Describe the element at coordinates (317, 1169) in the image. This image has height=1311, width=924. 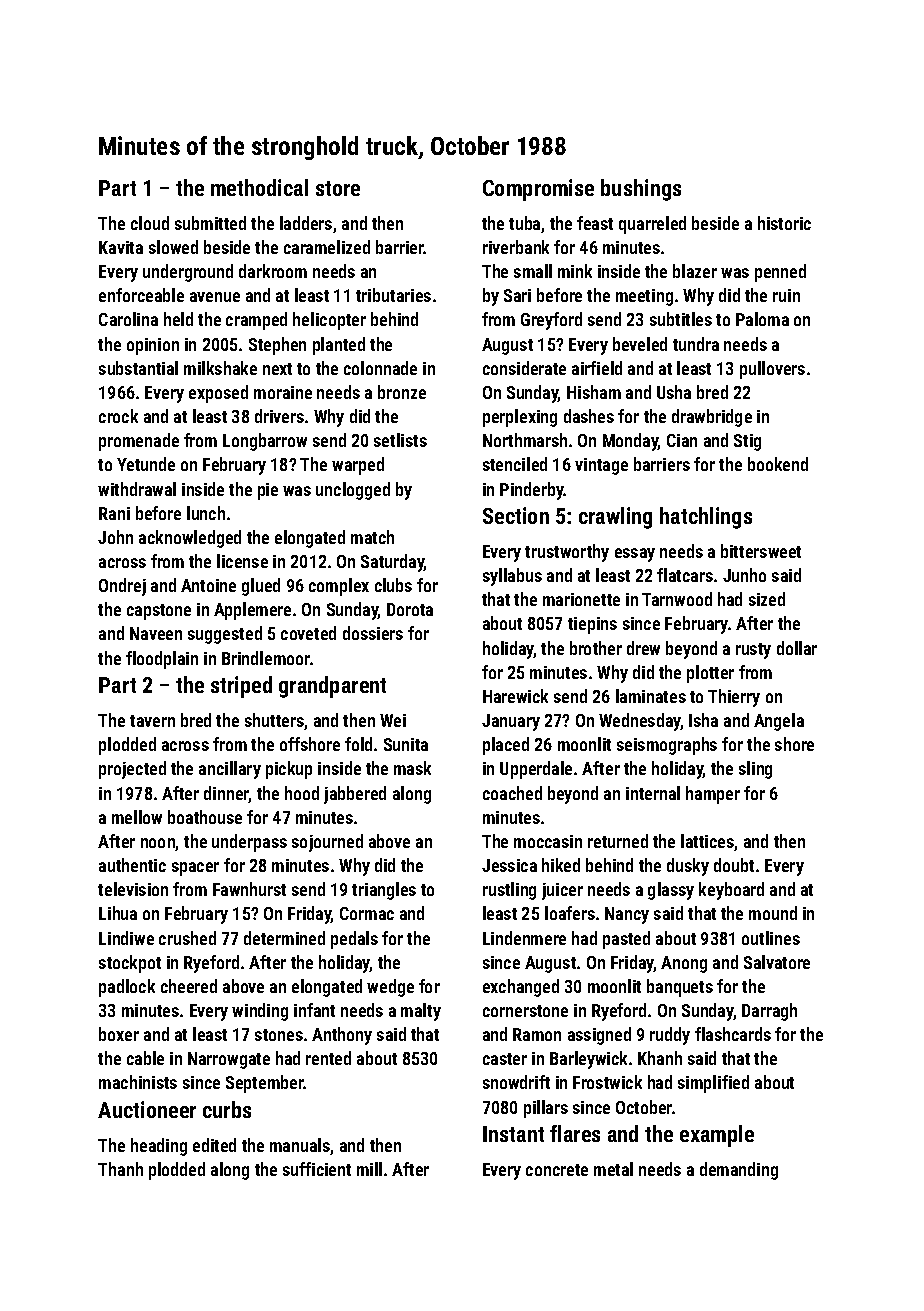
I see `sufficient` at that location.
